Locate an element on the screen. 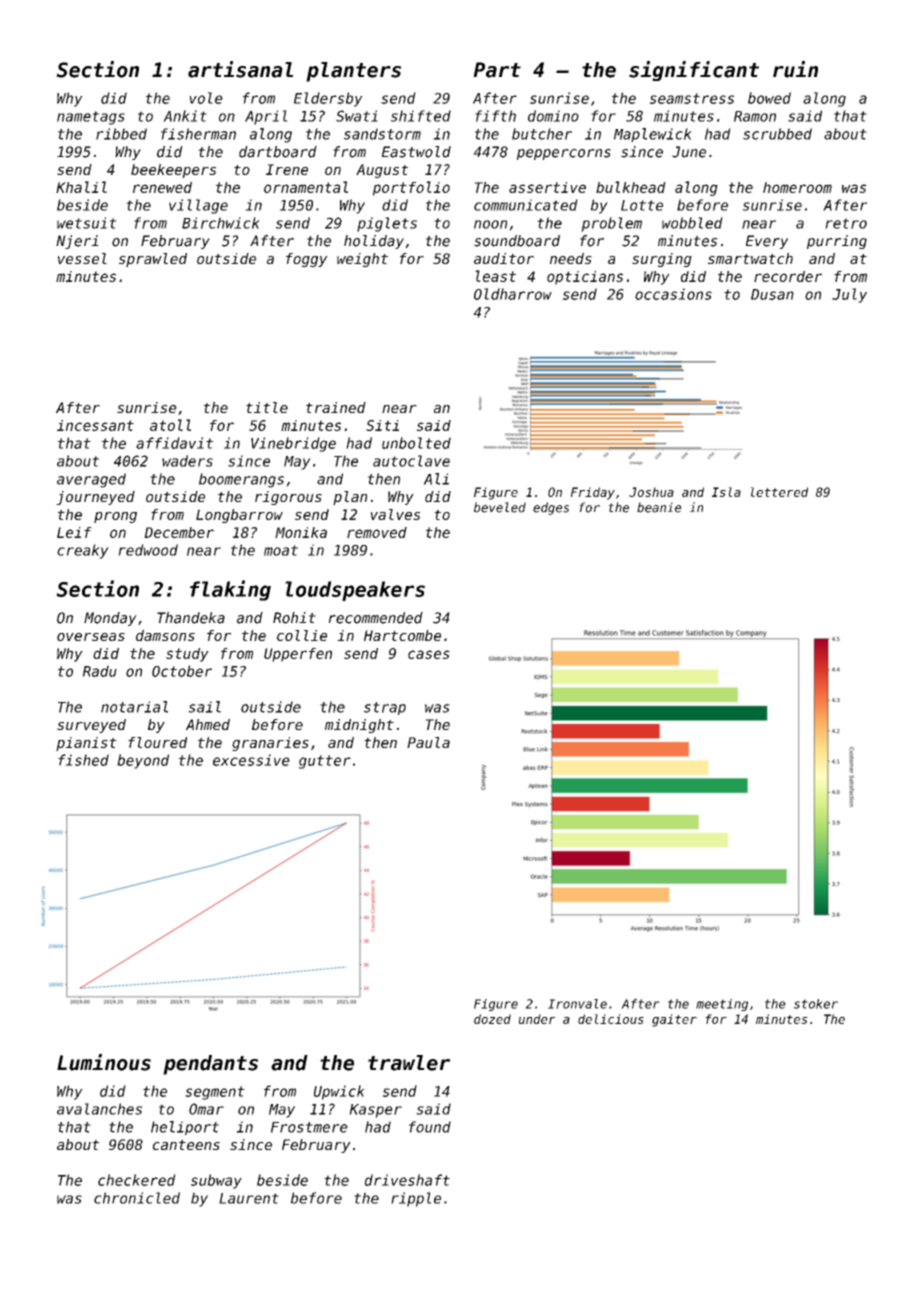  granaries is located at coordinates (270, 744).
